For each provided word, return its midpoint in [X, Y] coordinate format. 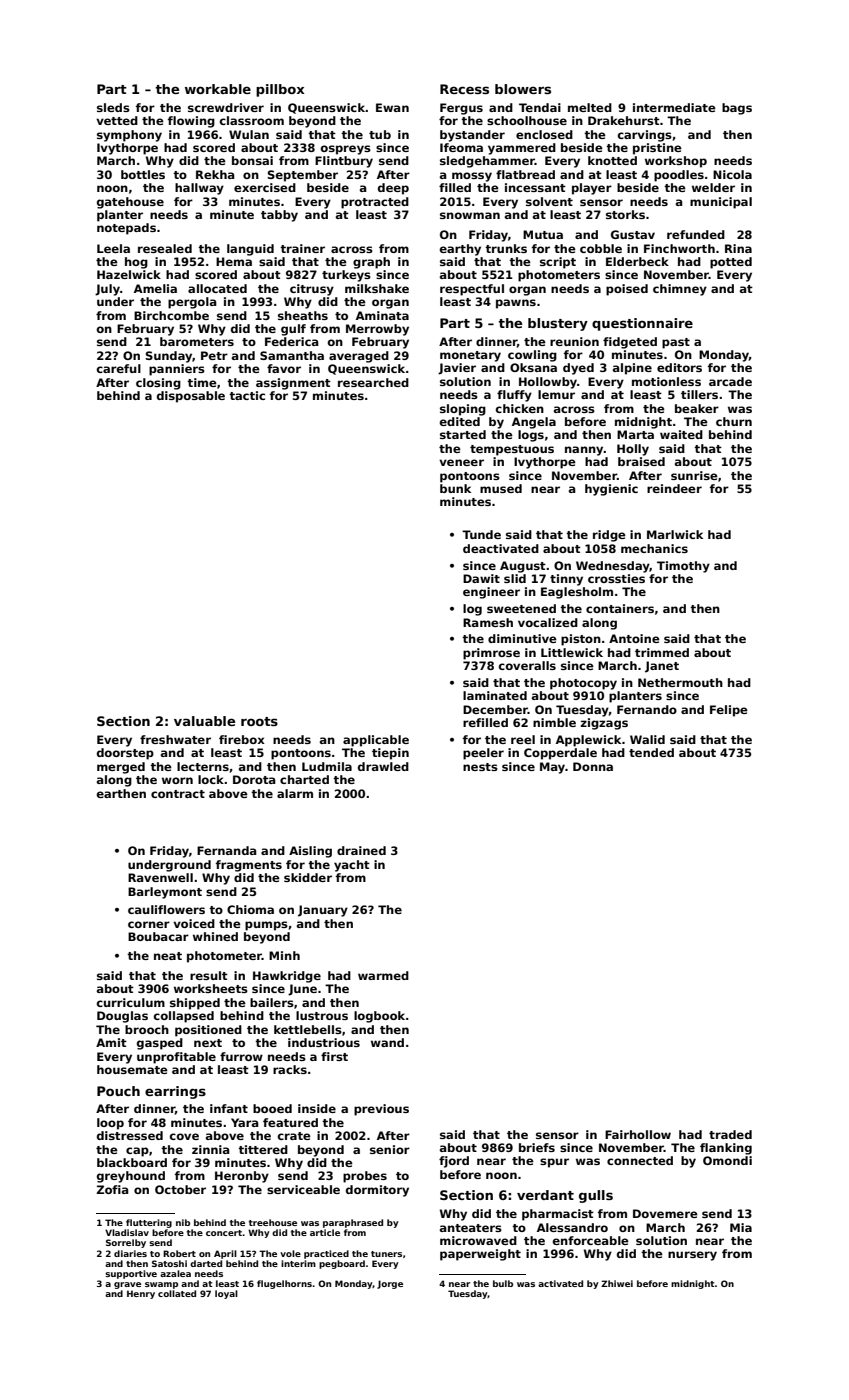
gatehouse [130, 203]
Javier [457, 369]
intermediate [674, 107]
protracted [375, 203]
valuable [204, 721]
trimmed [662, 652]
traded [730, 1134]
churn [734, 421]
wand [387, 1042]
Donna [593, 766]
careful [119, 368]
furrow [241, 1056]
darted [206, 1263]
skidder [308, 877]
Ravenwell [160, 877]
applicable [376, 741]
